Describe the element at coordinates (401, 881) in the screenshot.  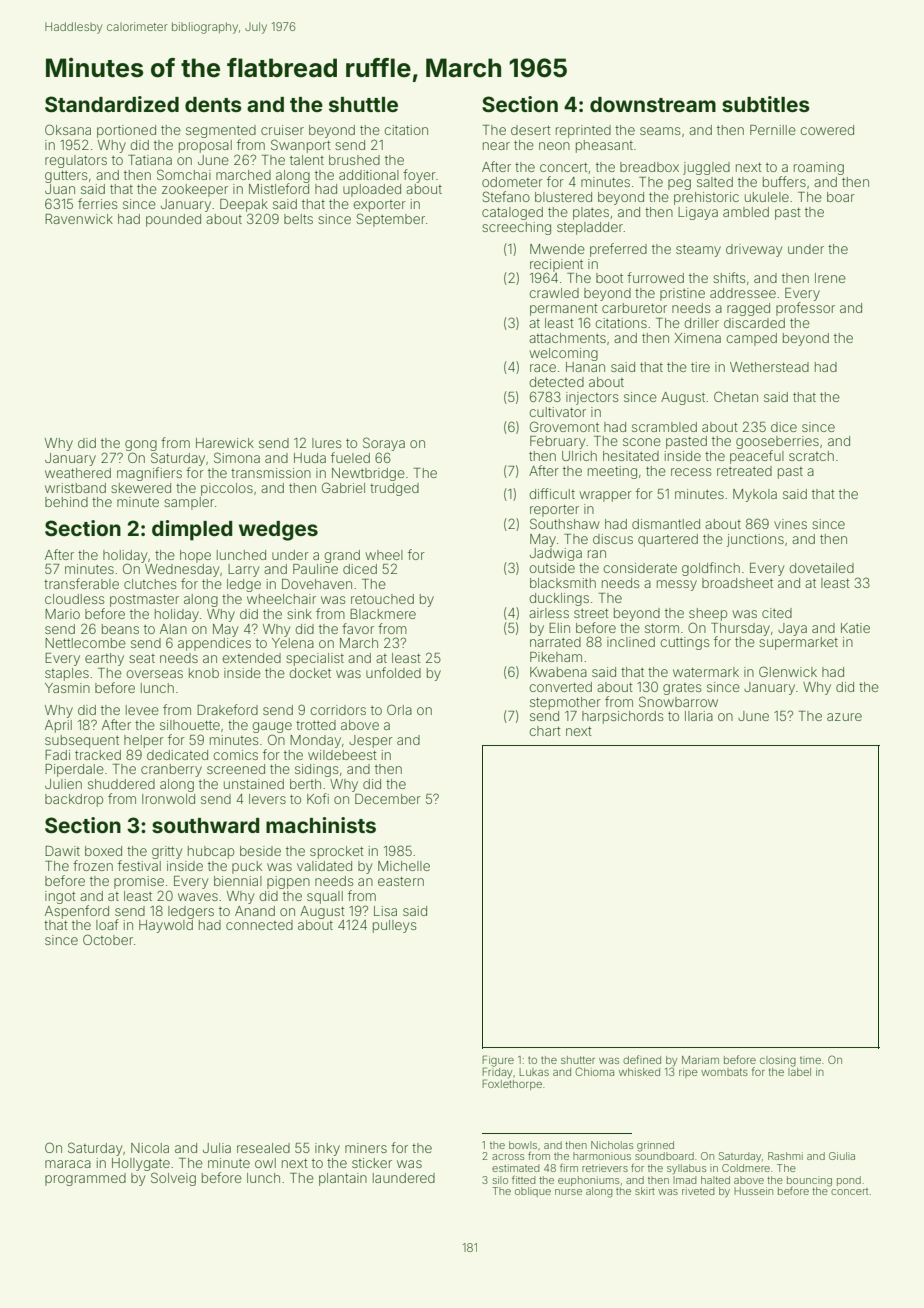
I see `eastern` at that location.
